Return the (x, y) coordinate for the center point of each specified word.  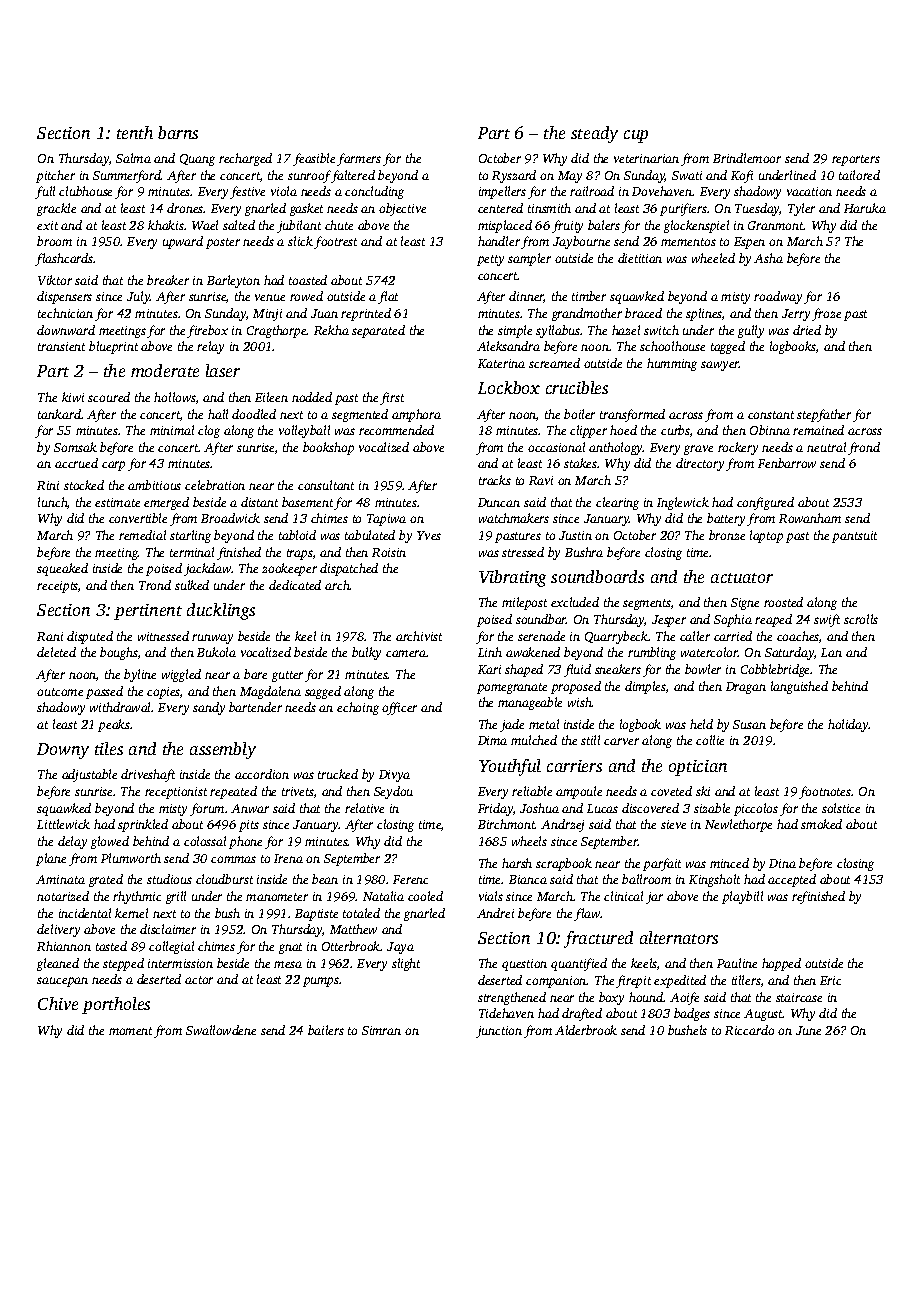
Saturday (789, 653)
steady (594, 134)
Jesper (669, 621)
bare (255, 674)
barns (178, 132)
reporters (856, 160)
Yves (429, 535)
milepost (524, 603)
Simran (381, 1030)
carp (113, 466)
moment (130, 1031)
